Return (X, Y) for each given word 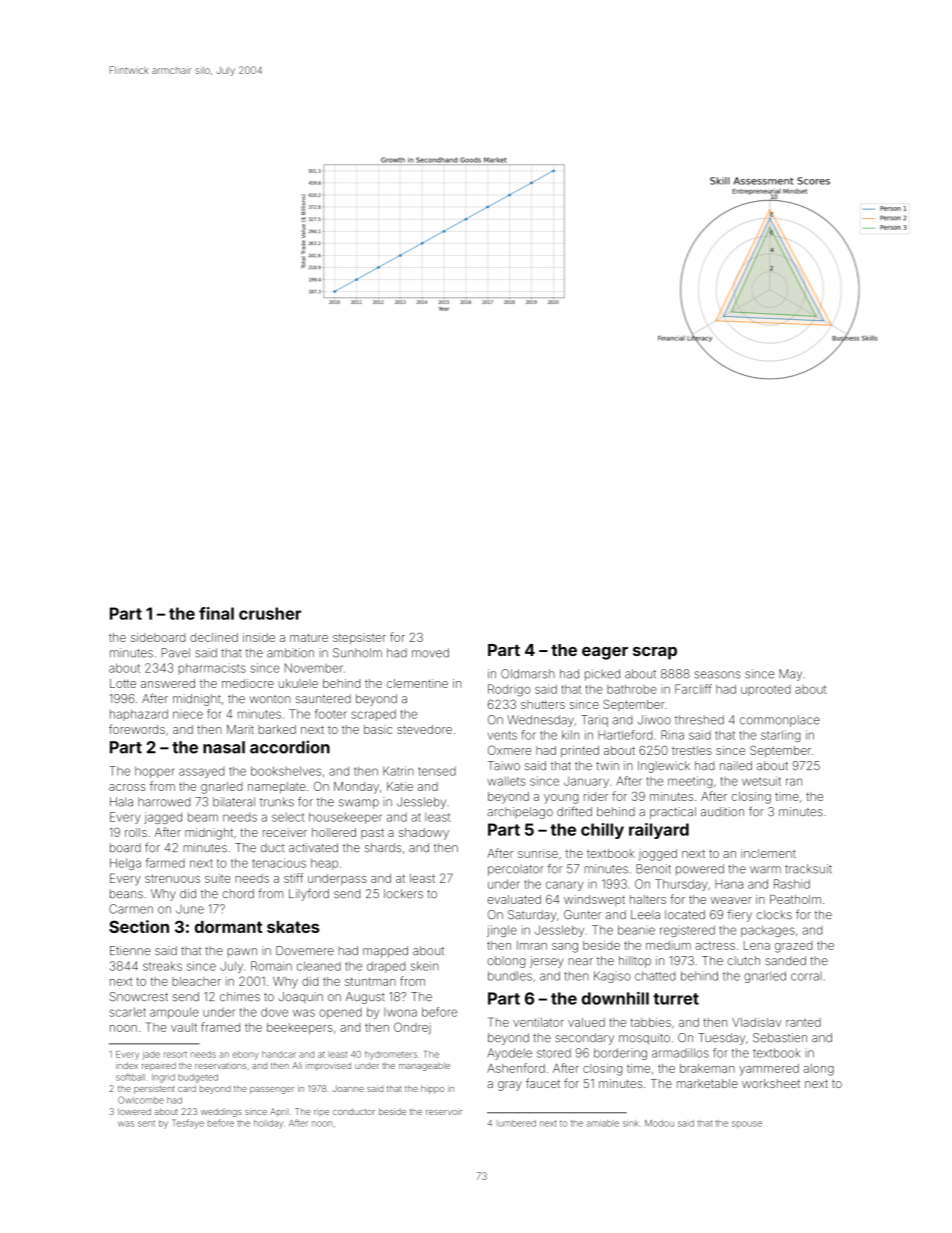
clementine (417, 683)
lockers (403, 894)
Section (139, 926)
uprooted (766, 690)
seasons (718, 675)
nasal (224, 747)
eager (605, 653)
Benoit (653, 869)
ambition (290, 653)
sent (146, 1124)
